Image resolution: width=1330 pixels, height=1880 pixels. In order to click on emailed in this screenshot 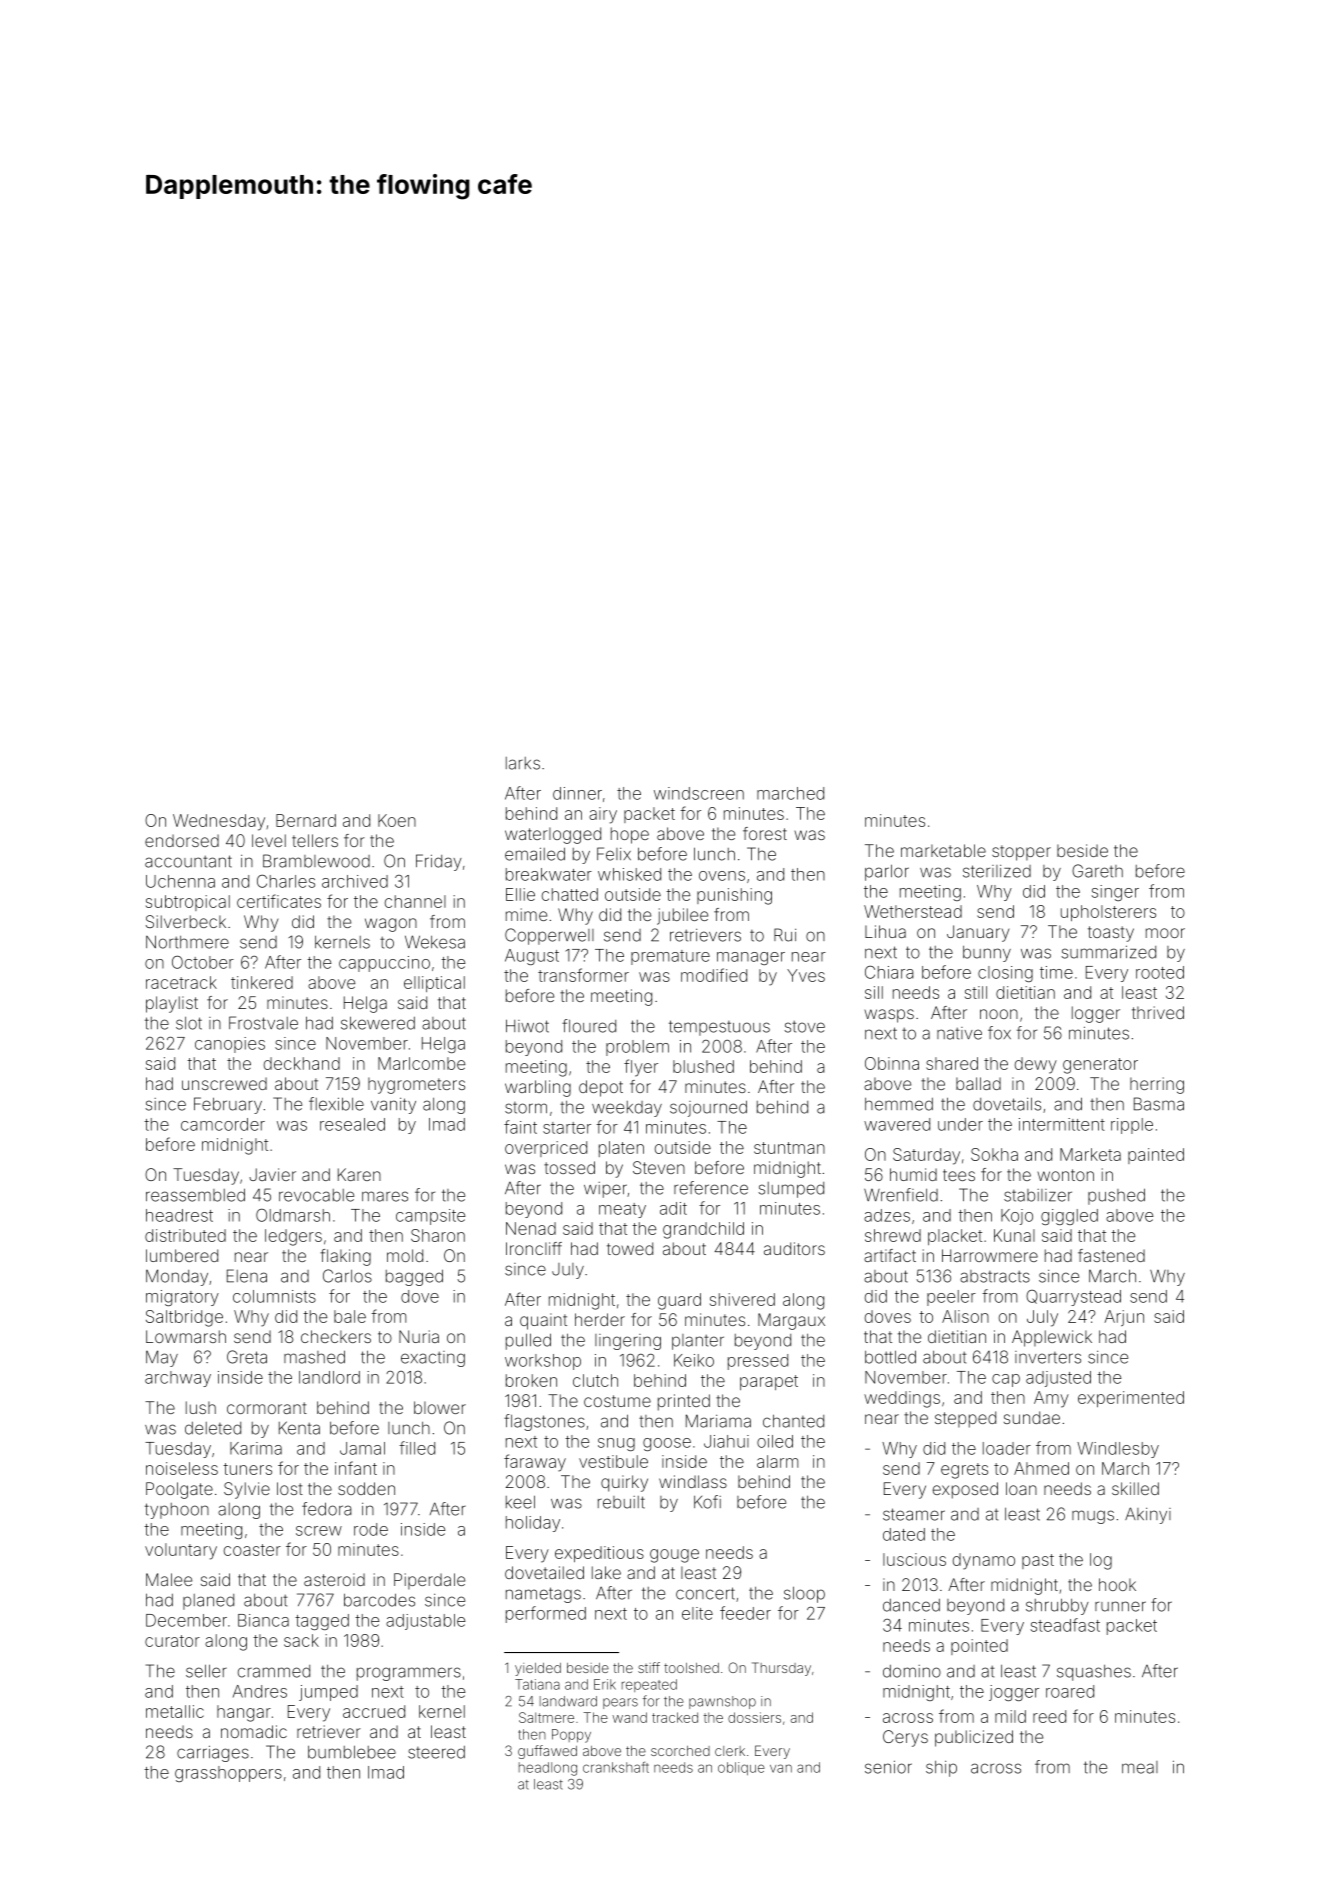, I will do `click(535, 854)`.
